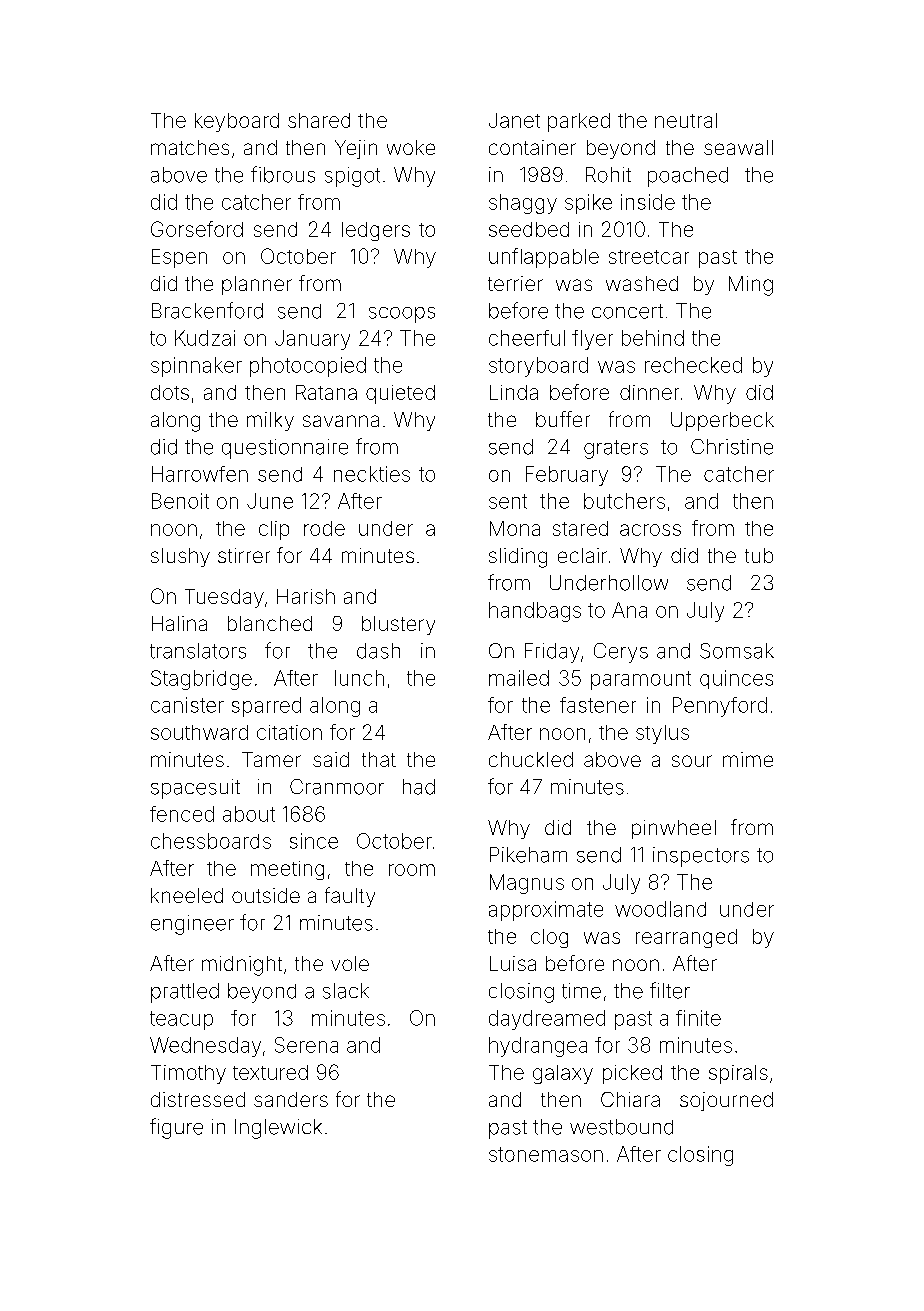  I want to click on Upperbeck, so click(722, 421).
